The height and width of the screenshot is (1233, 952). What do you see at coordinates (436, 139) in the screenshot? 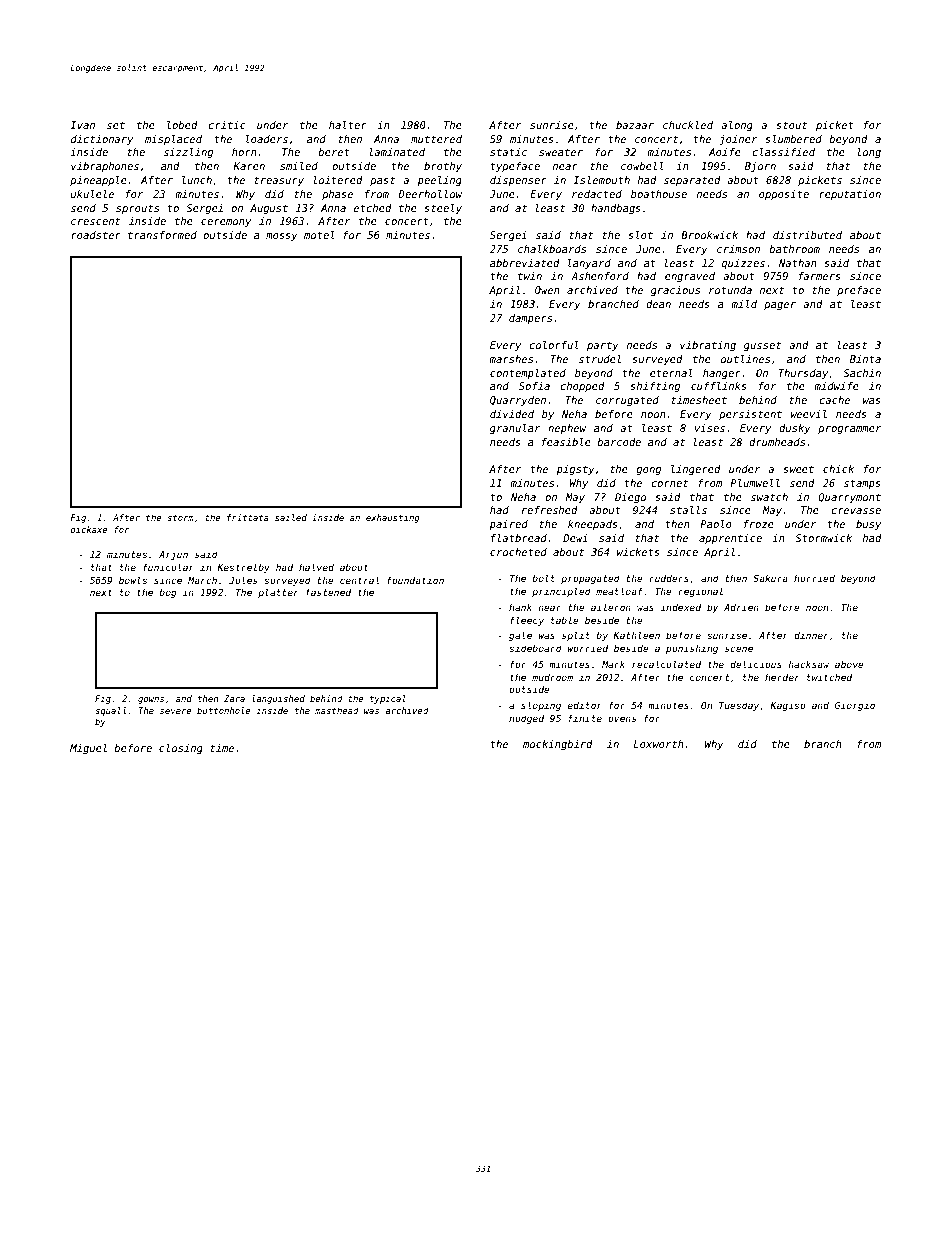
I see `muttered` at bounding box center [436, 139].
